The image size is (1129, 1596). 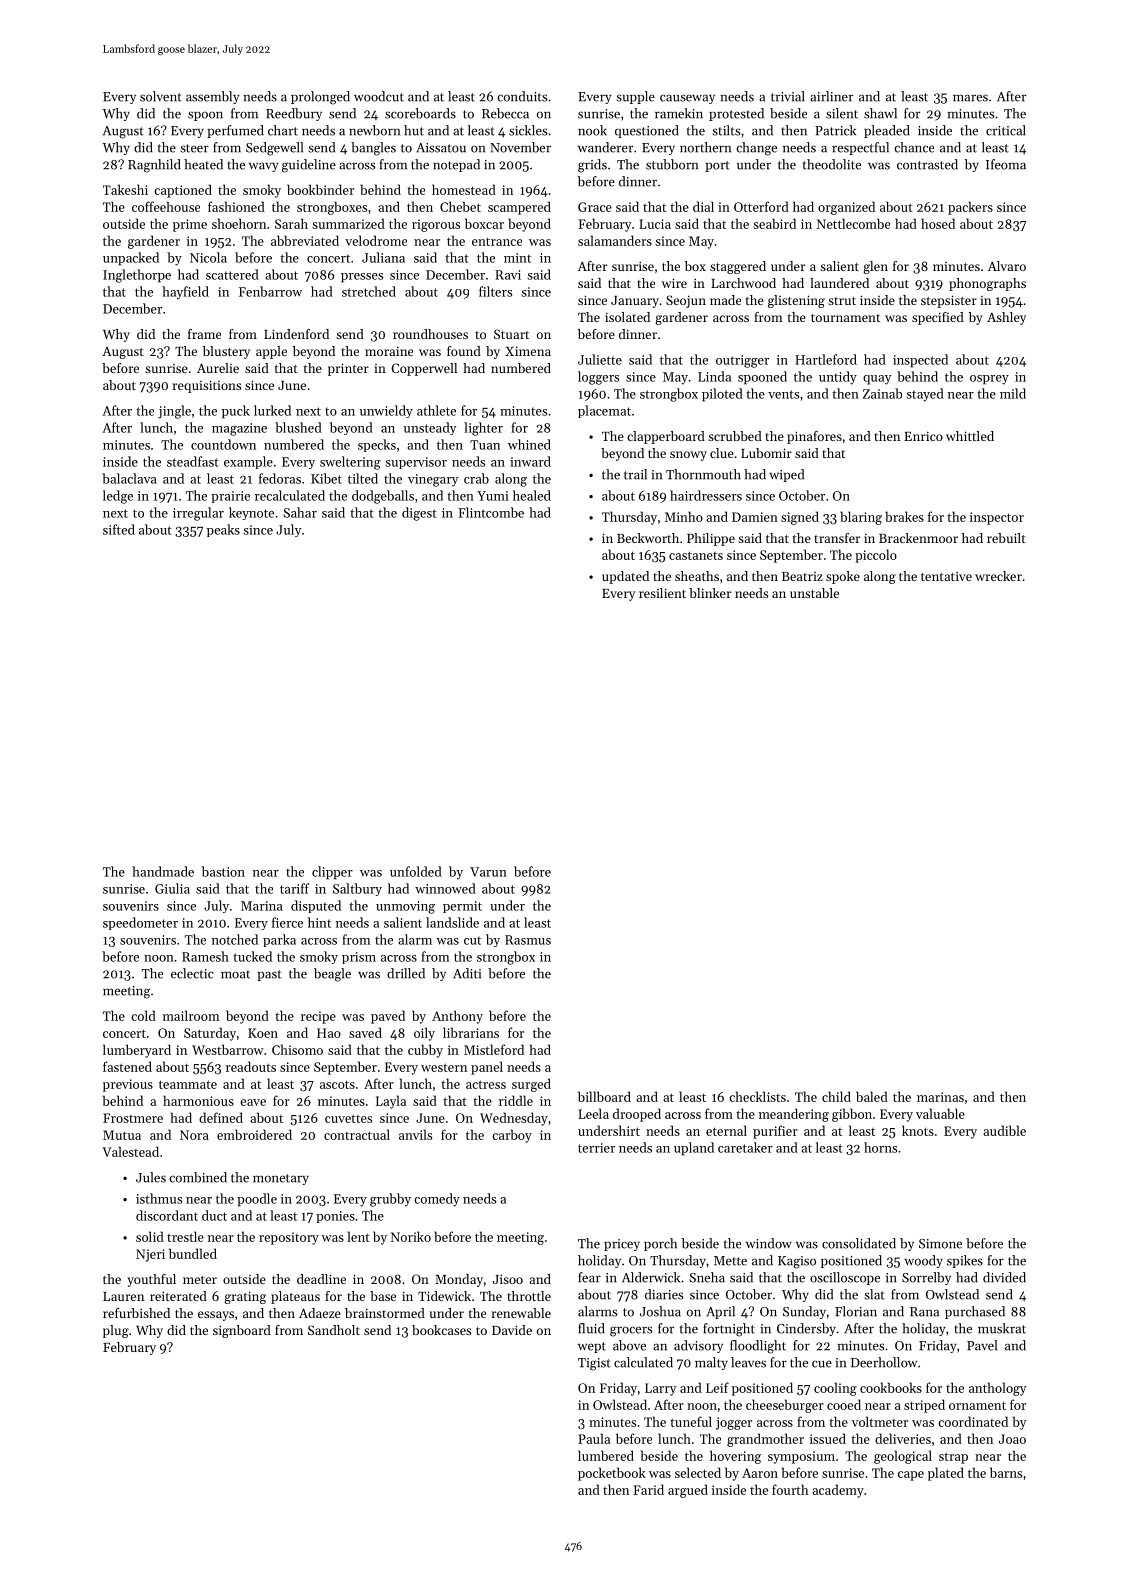 I want to click on Sandholt, so click(x=334, y=1330).
